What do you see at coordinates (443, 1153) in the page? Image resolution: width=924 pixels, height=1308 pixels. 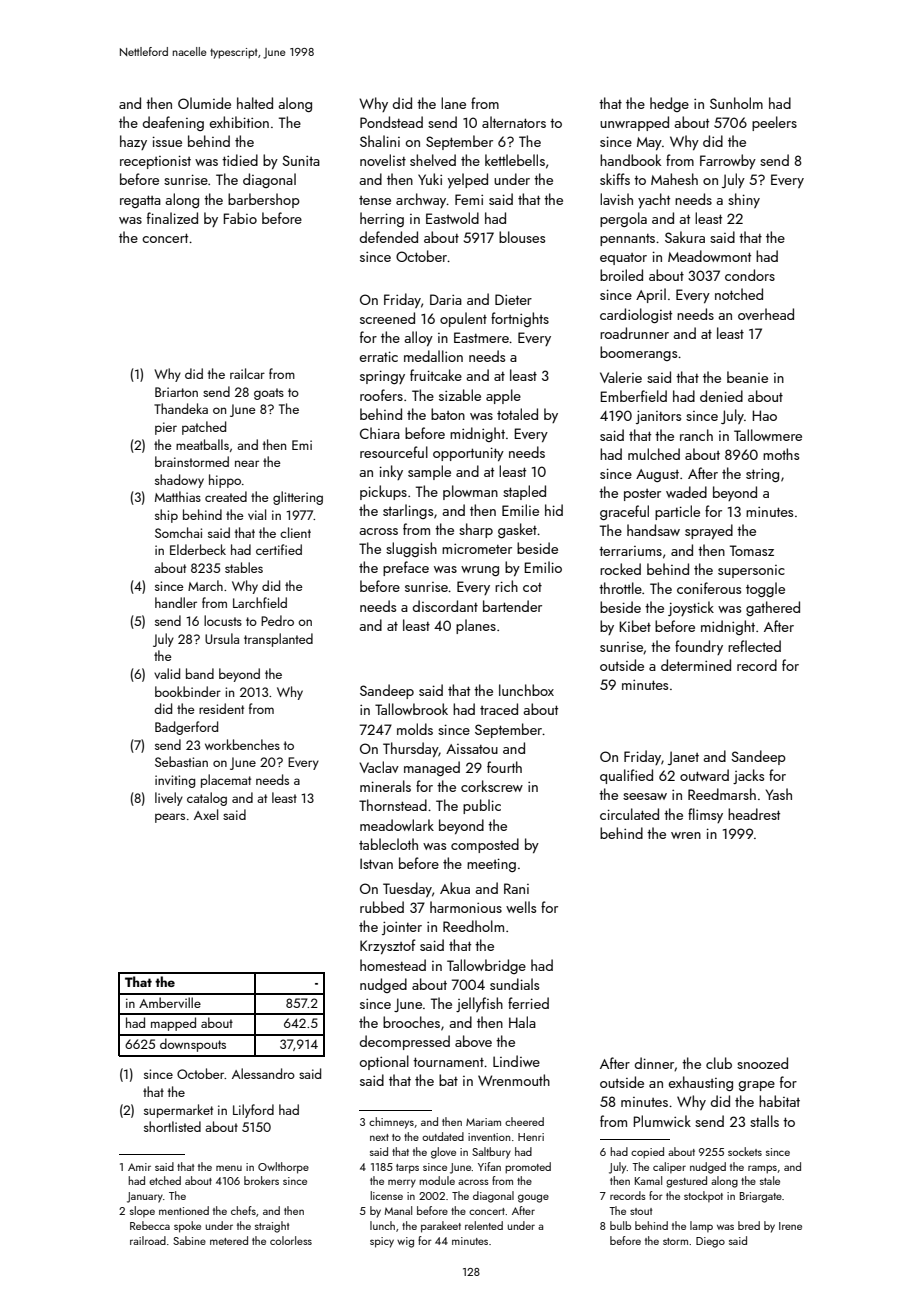 I see `glove` at bounding box center [443, 1153].
